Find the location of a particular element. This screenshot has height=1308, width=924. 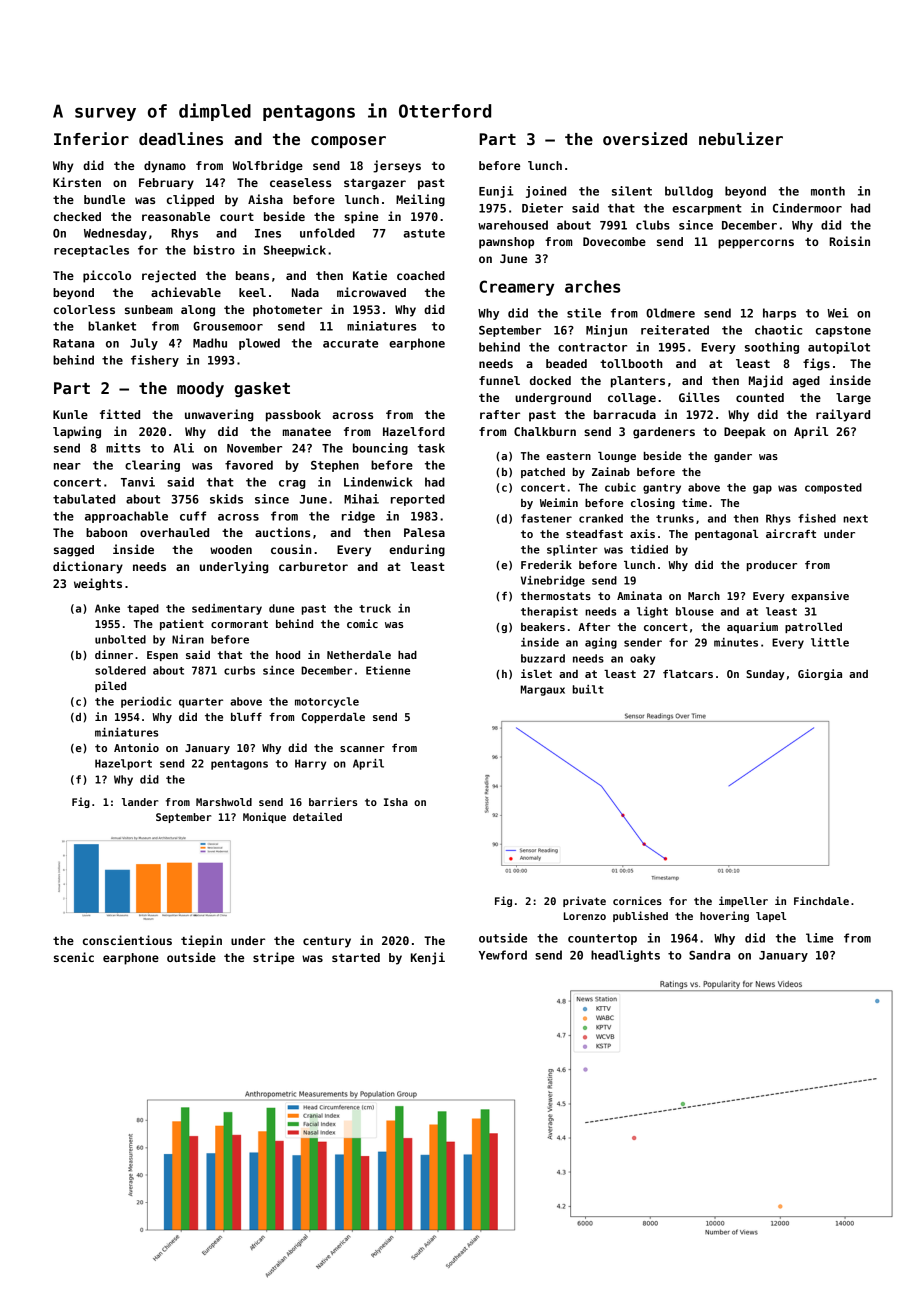

dynamo is located at coordinates (165, 167).
